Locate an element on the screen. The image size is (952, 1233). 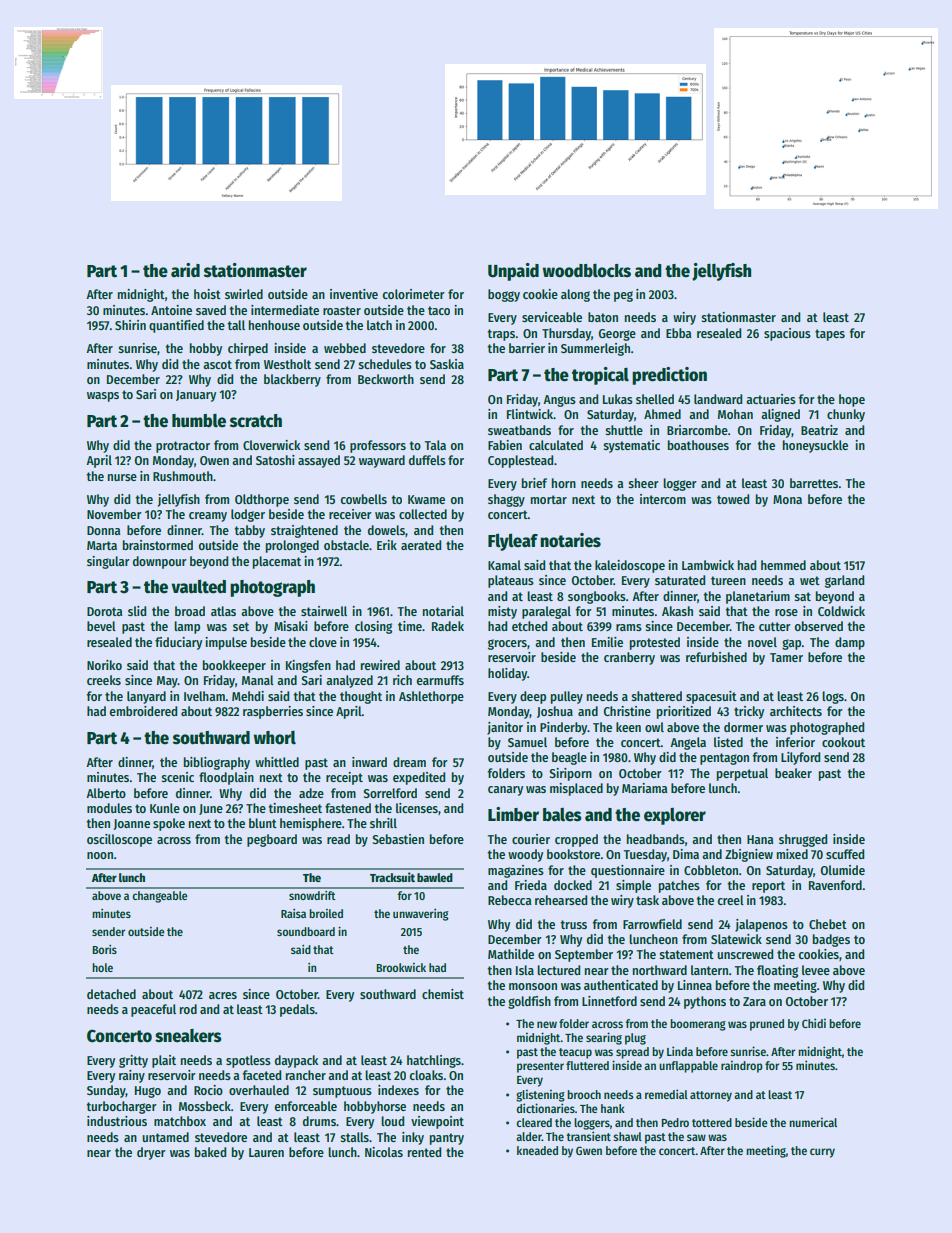
damp is located at coordinates (850, 643).
